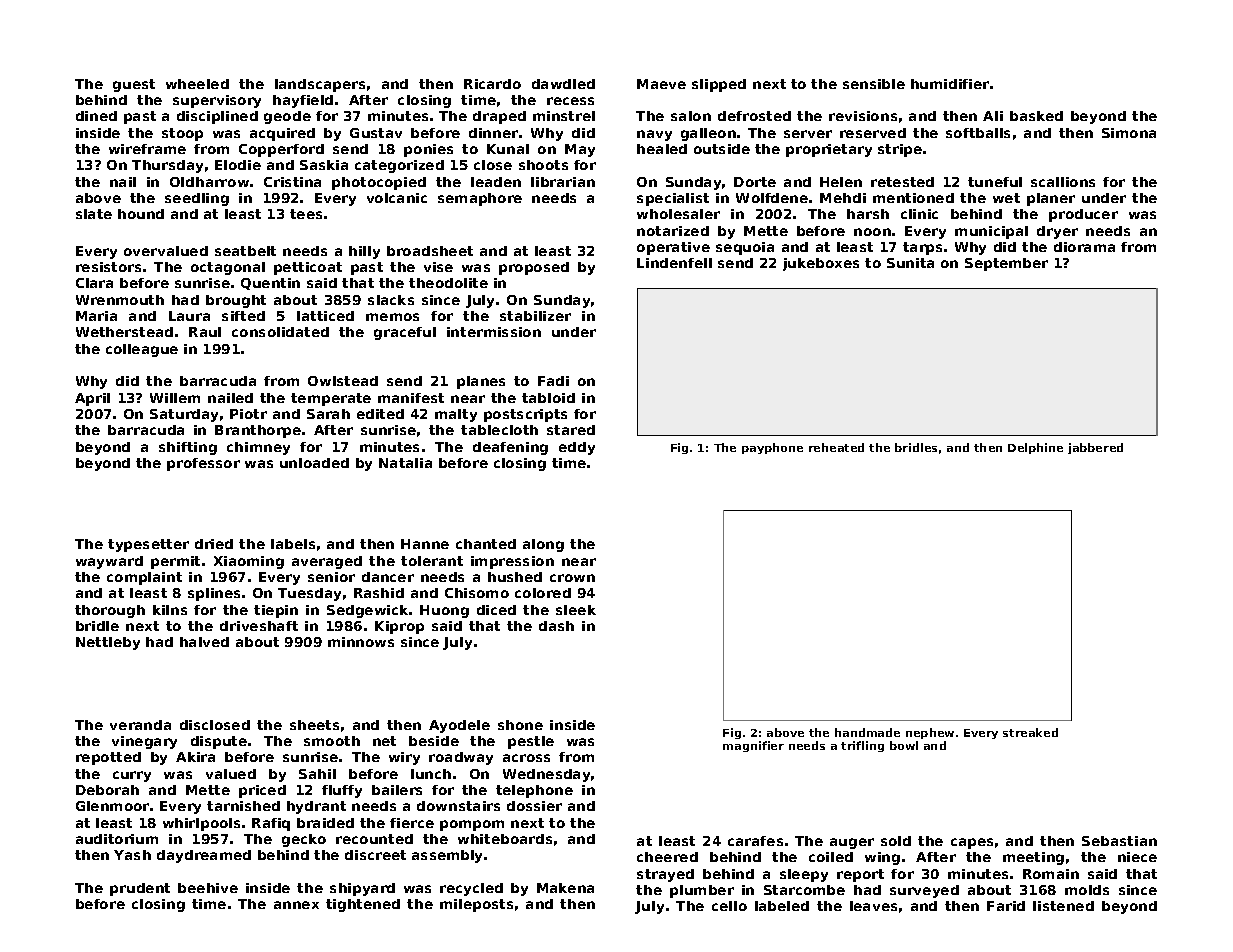 This screenshot has height=952, width=1233. Describe the element at coordinates (1006, 906) in the screenshot. I see `Farid` at that location.
